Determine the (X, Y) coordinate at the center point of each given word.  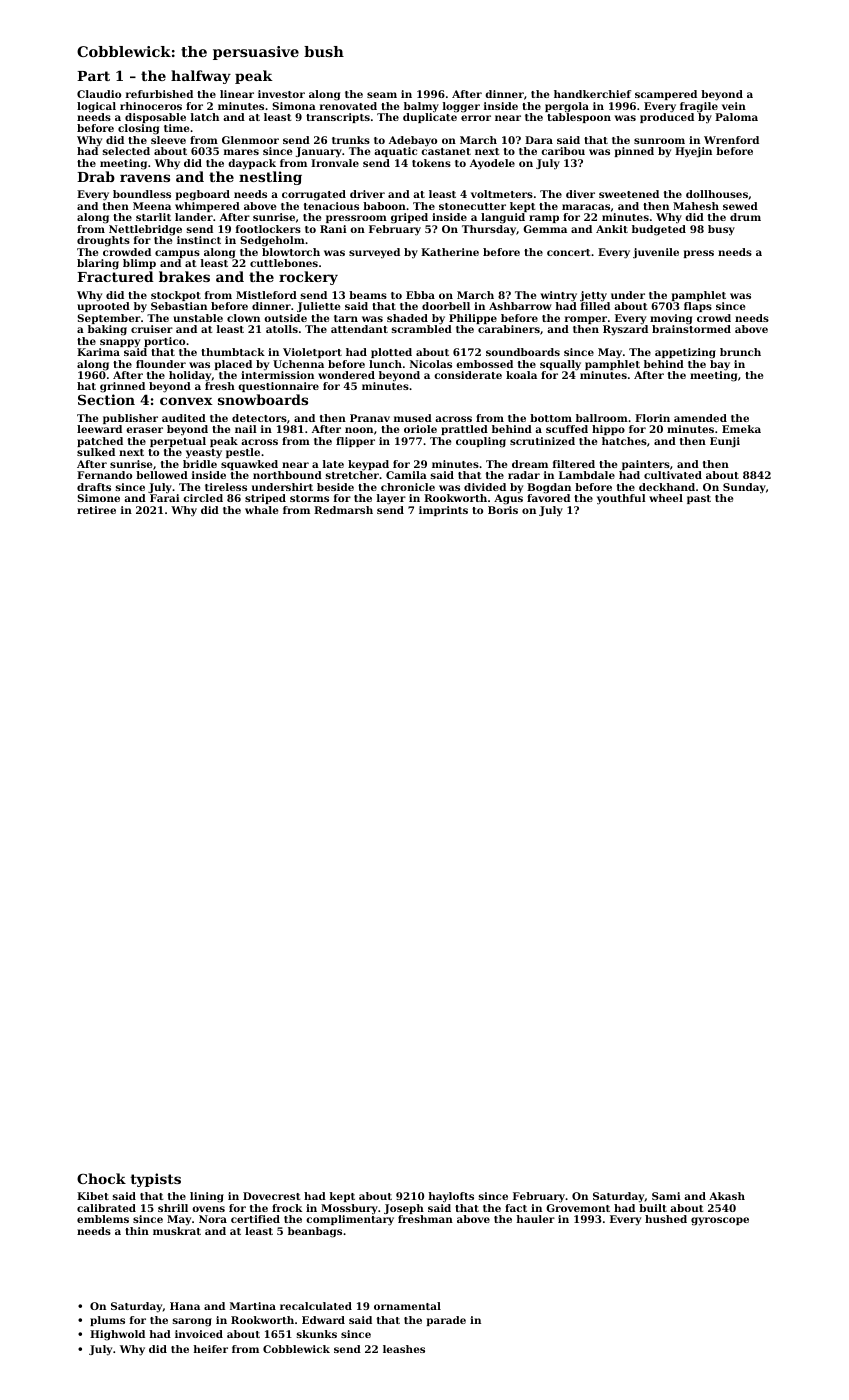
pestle (243, 453)
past (699, 499)
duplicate (430, 118)
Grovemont (578, 1208)
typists (155, 1180)
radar (524, 475)
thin (137, 1231)
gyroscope (720, 1221)
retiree (96, 510)
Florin (652, 418)
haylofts (451, 1197)
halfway (201, 77)
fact (516, 1208)
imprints (443, 511)
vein (734, 106)
